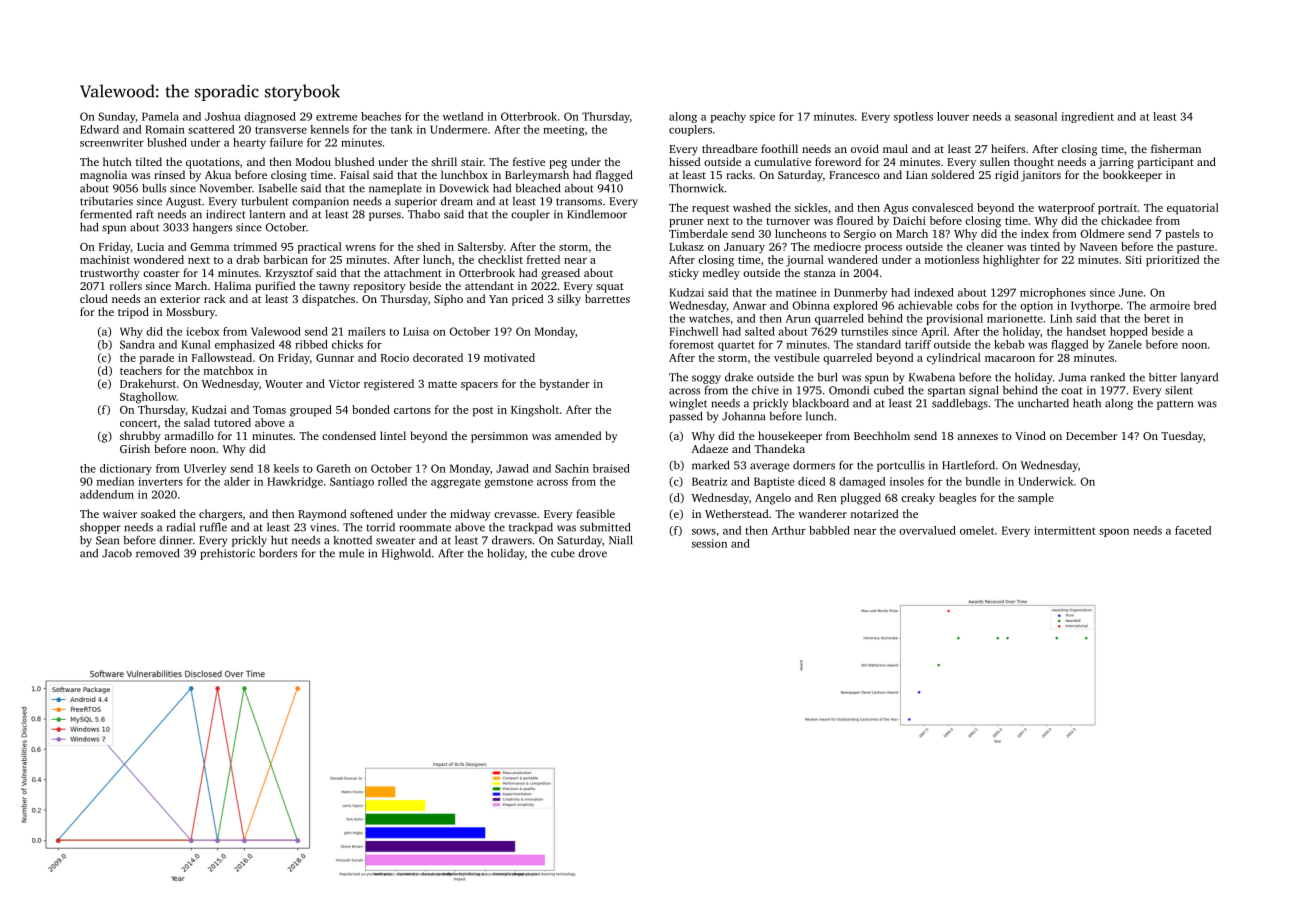 The width and height of the screenshot is (1308, 924). I want to click on Naveen, so click(1098, 247).
